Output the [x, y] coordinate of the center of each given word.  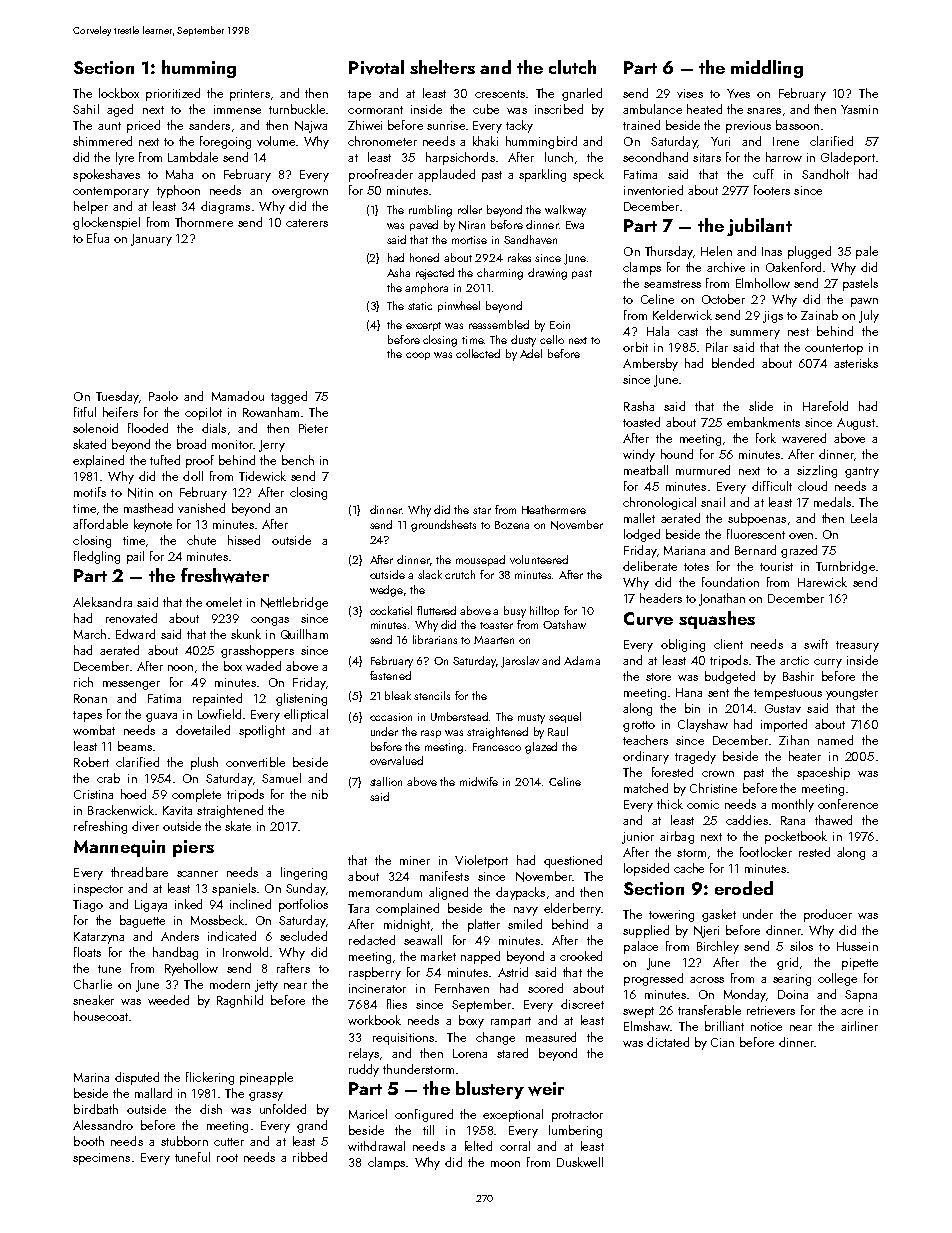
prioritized [173, 94]
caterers [307, 223]
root [227, 1158]
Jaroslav [520, 662]
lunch [559, 157]
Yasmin [859, 109]
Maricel [368, 1114]
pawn [864, 302]
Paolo [163, 396]
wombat [94, 730]
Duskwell [580, 1162]
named [835, 740]
